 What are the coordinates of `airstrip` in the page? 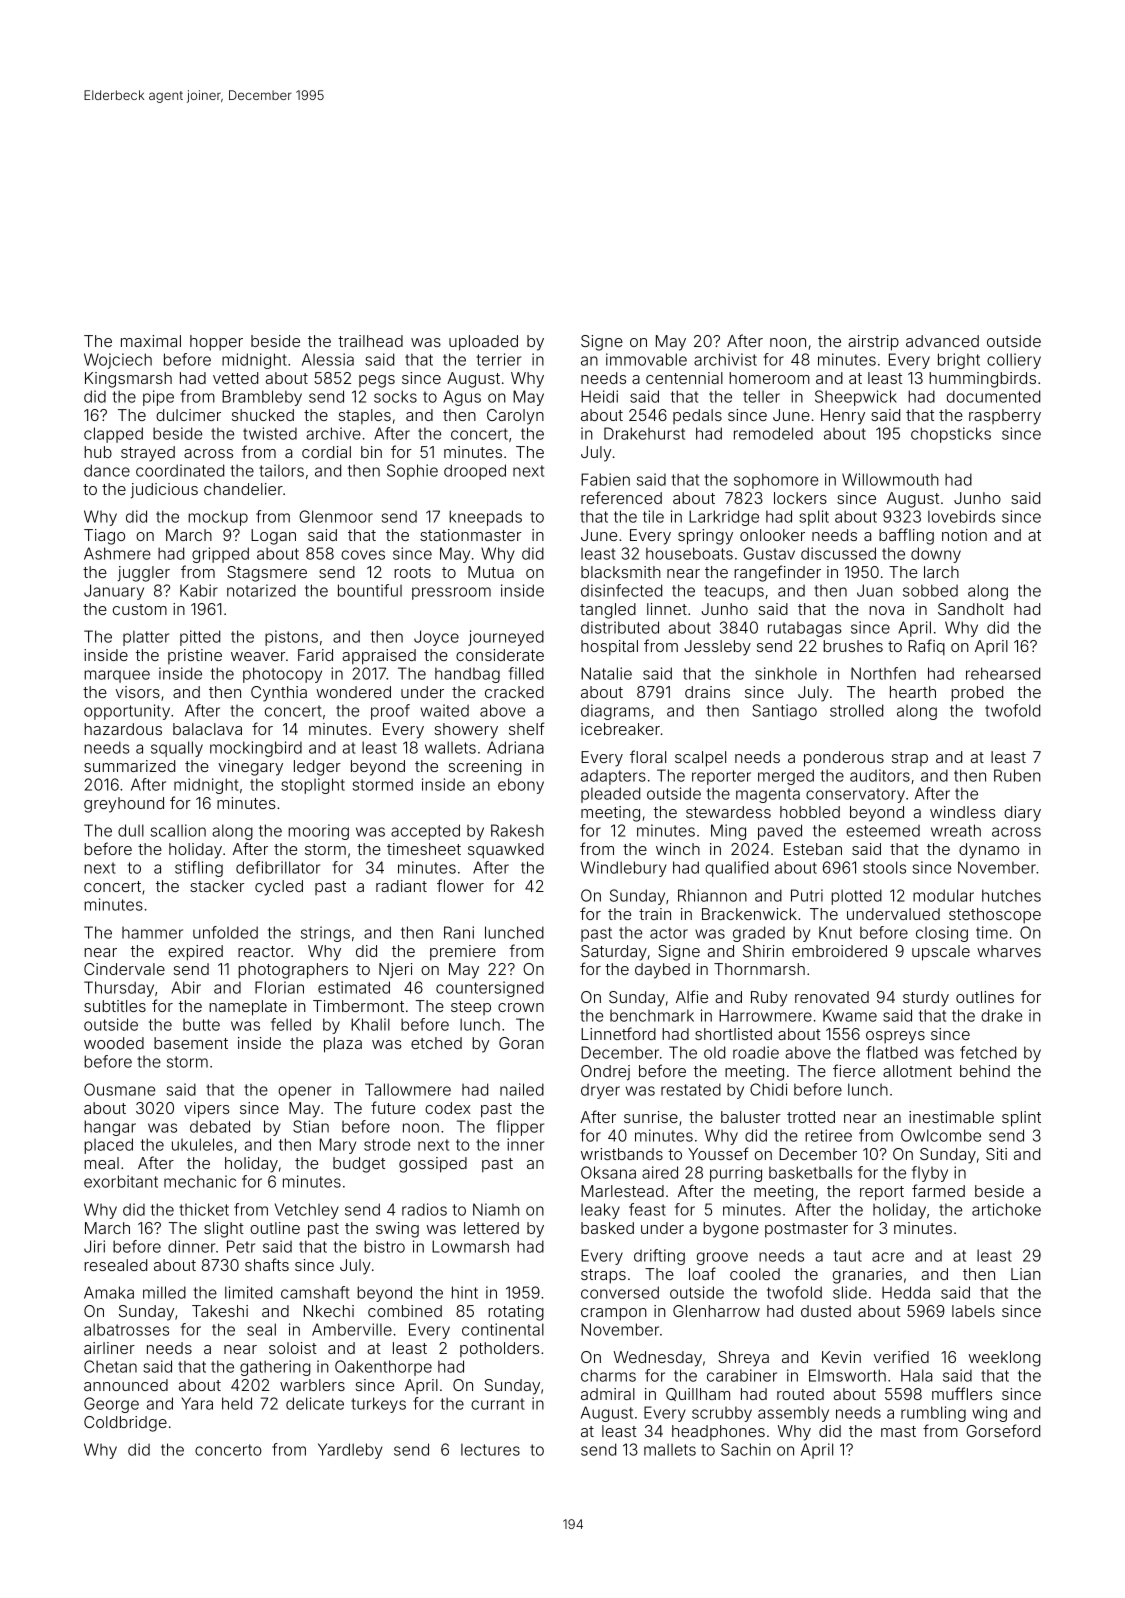 It's located at (873, 343).
